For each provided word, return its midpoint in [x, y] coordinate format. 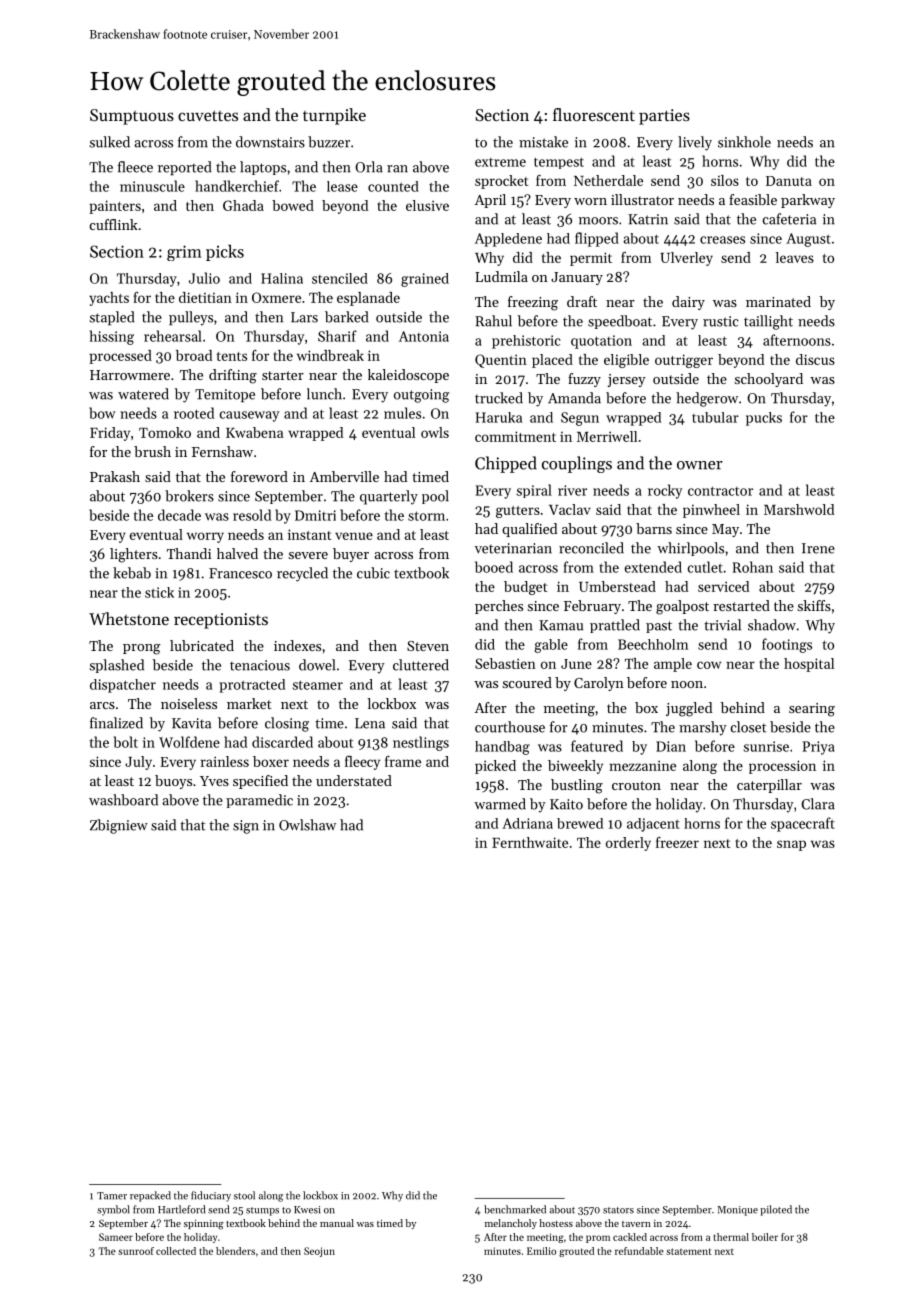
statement [689, 1251]
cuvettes [208, 115]
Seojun [319, 1252]
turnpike [334, 116]
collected [176, 1251]
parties [664, 117]
